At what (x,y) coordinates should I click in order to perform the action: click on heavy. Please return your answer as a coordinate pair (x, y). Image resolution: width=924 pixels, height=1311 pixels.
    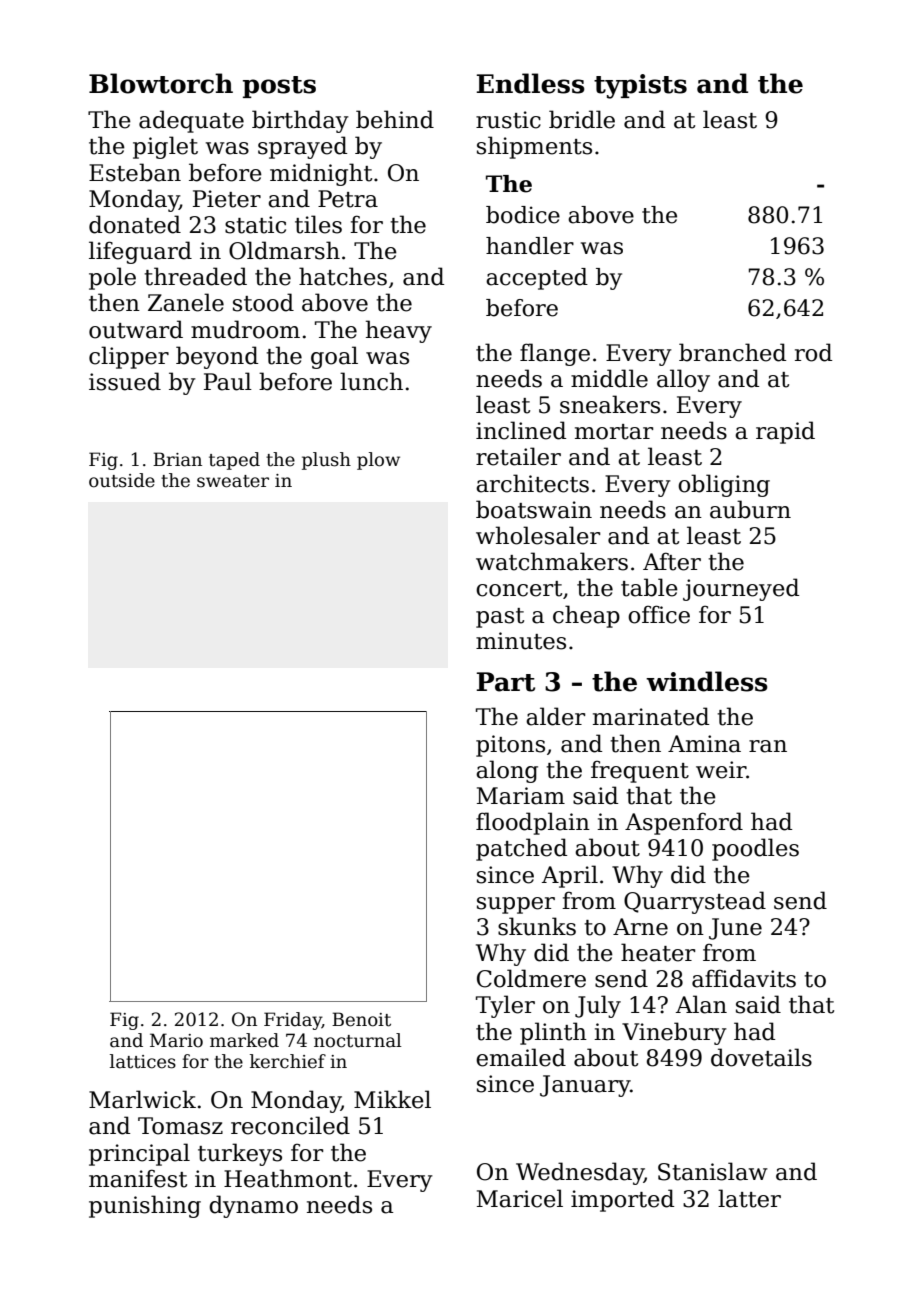
    Looking at the image, I should click on (399, 331).
